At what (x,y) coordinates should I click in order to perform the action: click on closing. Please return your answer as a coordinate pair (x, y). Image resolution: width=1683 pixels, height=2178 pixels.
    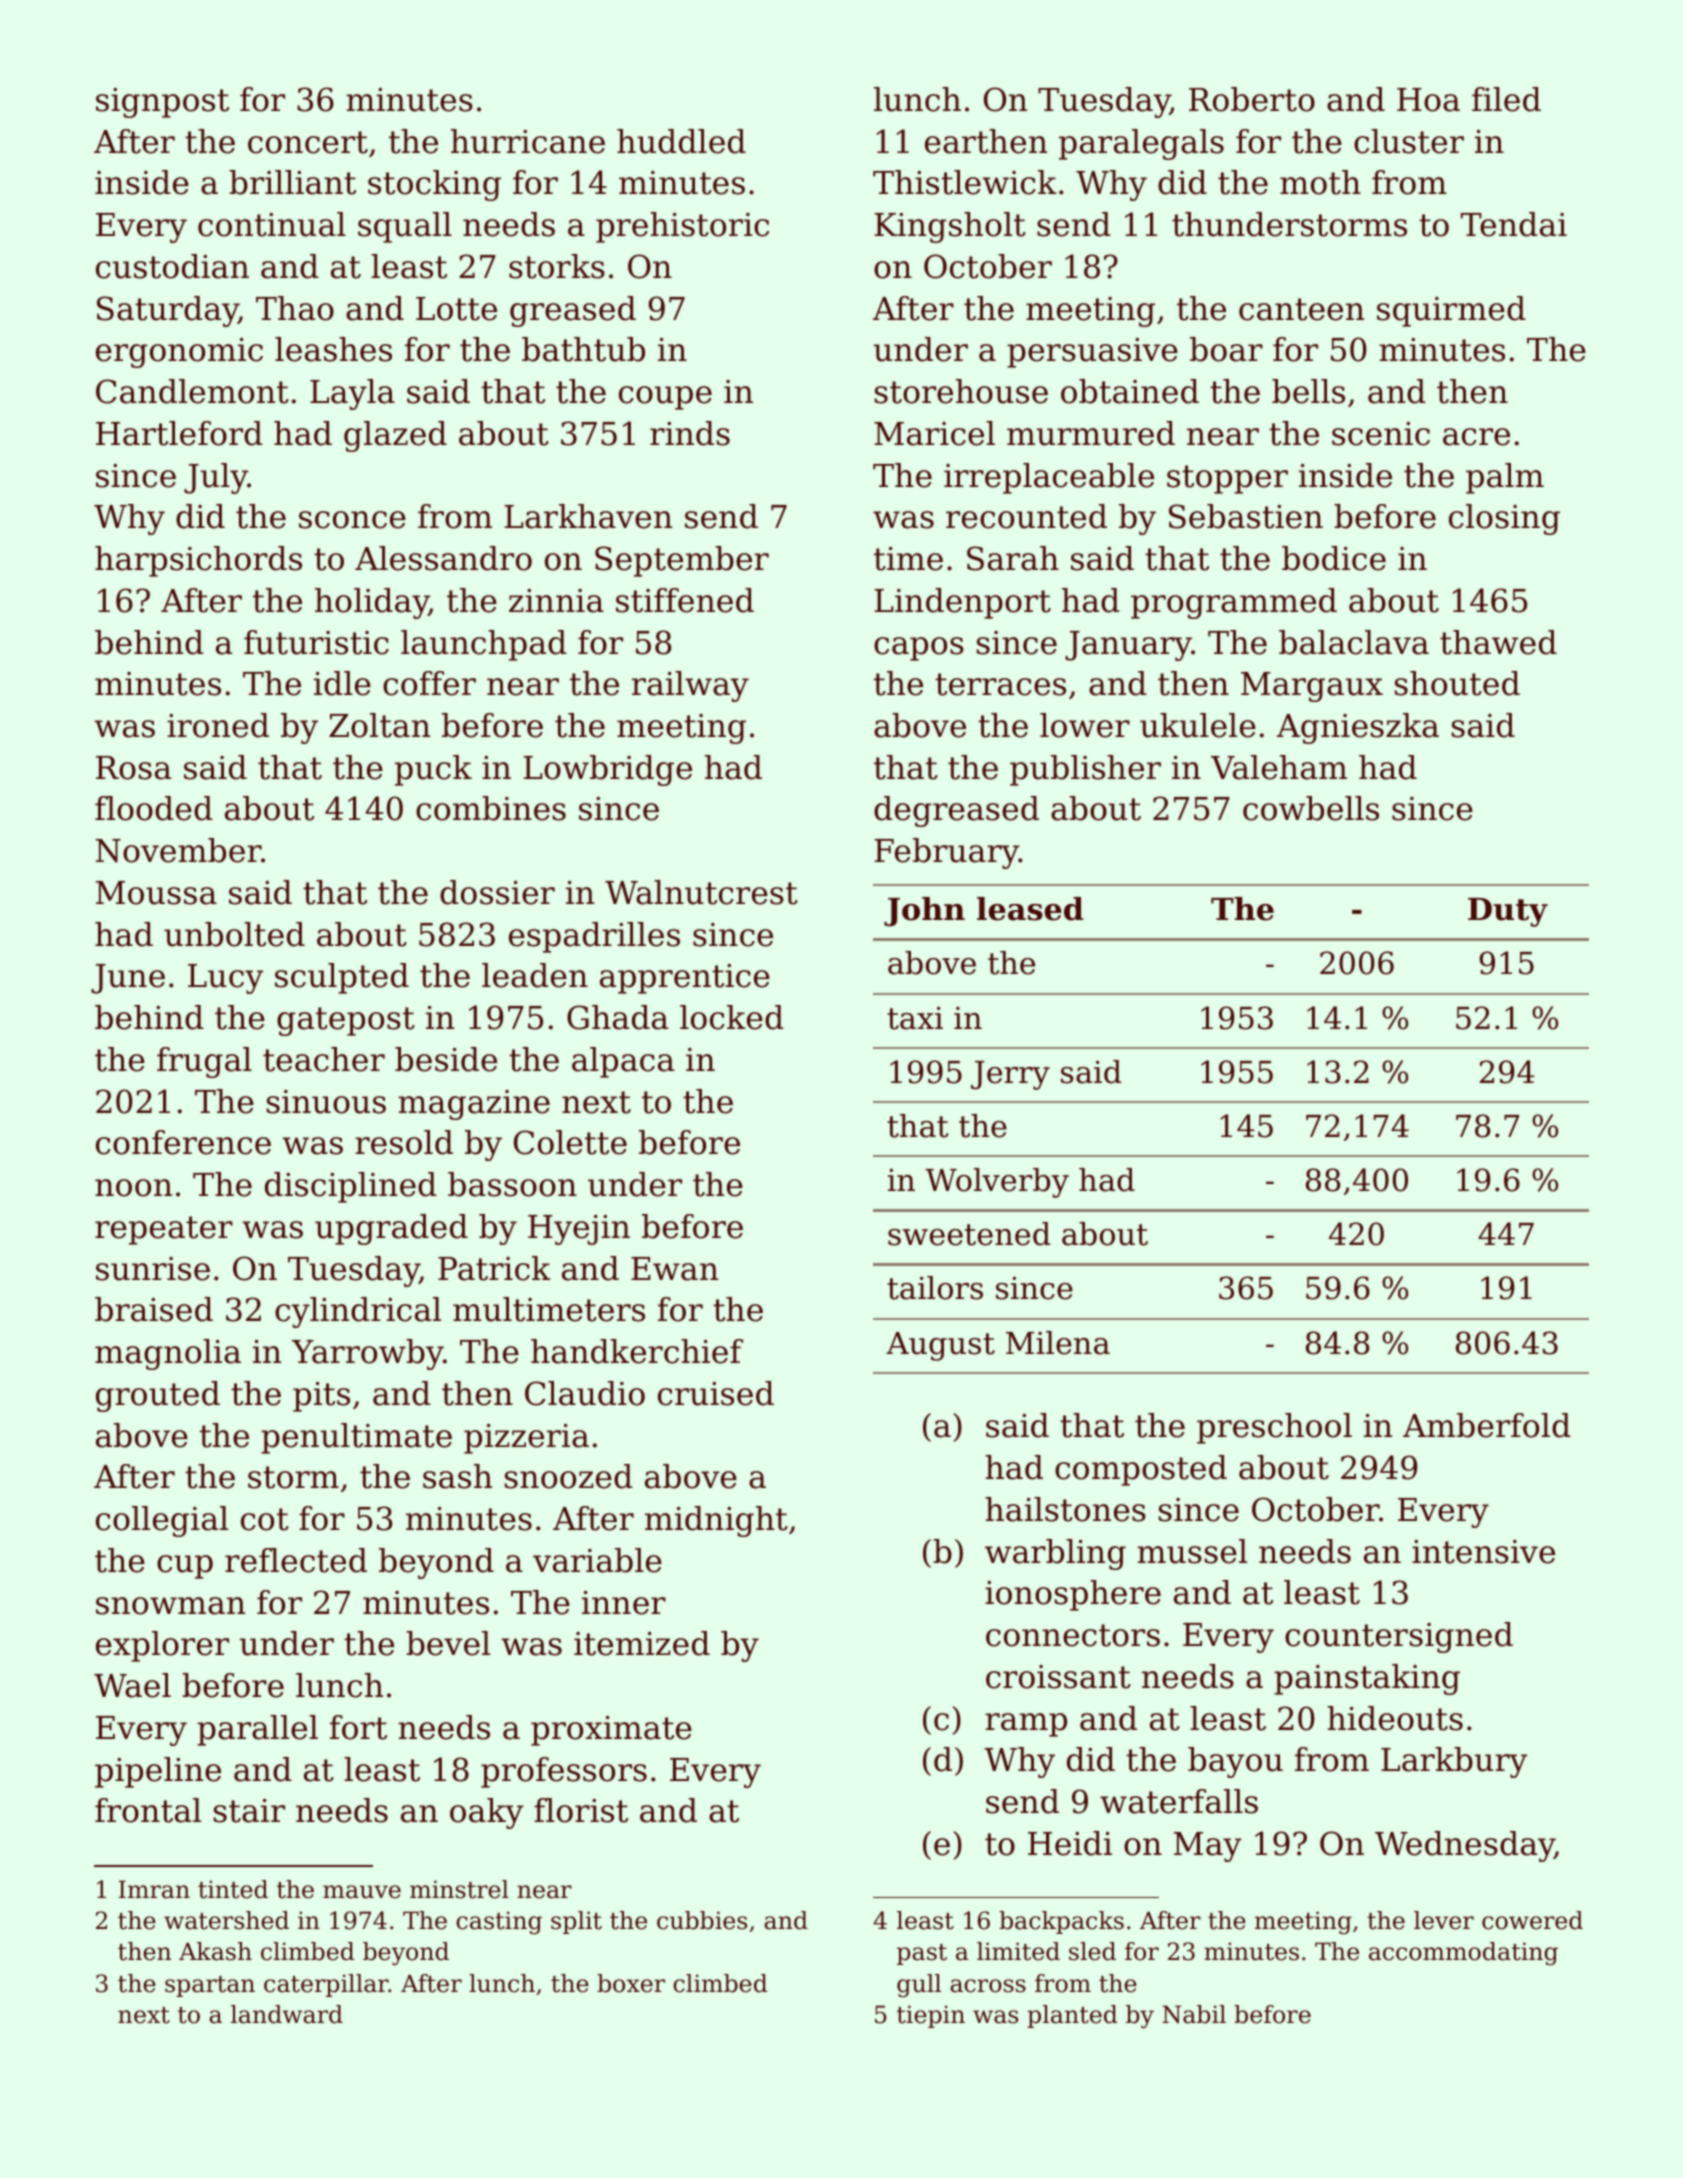
    Looking at the image, I should click on (1504, 519).
